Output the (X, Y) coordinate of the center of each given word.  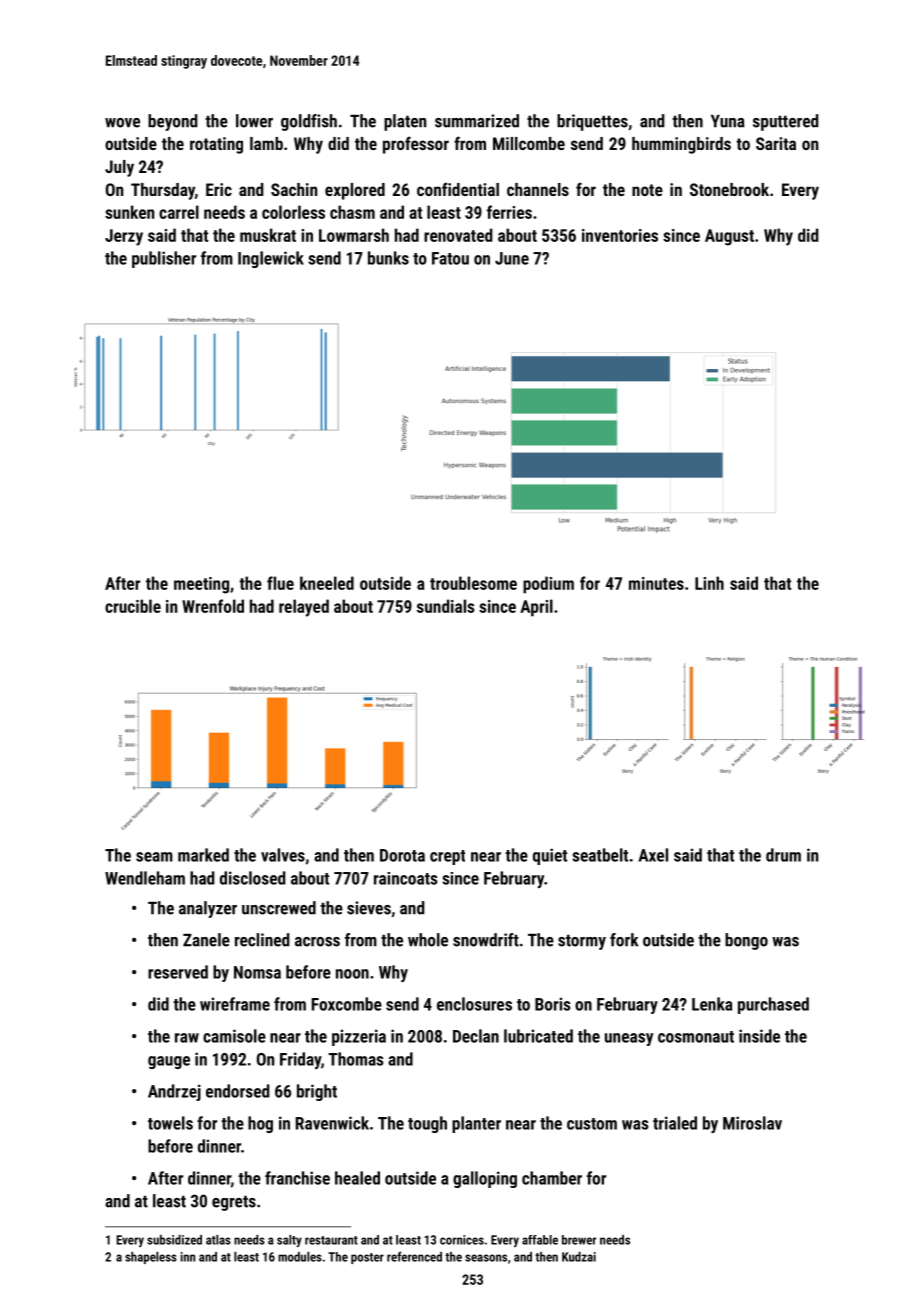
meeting (201, 585)
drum (783, 855)
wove (122, 123)
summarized (477, 121)
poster (367, 1258)
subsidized (174, 1240)
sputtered (786, 122)
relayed (304, 608)
